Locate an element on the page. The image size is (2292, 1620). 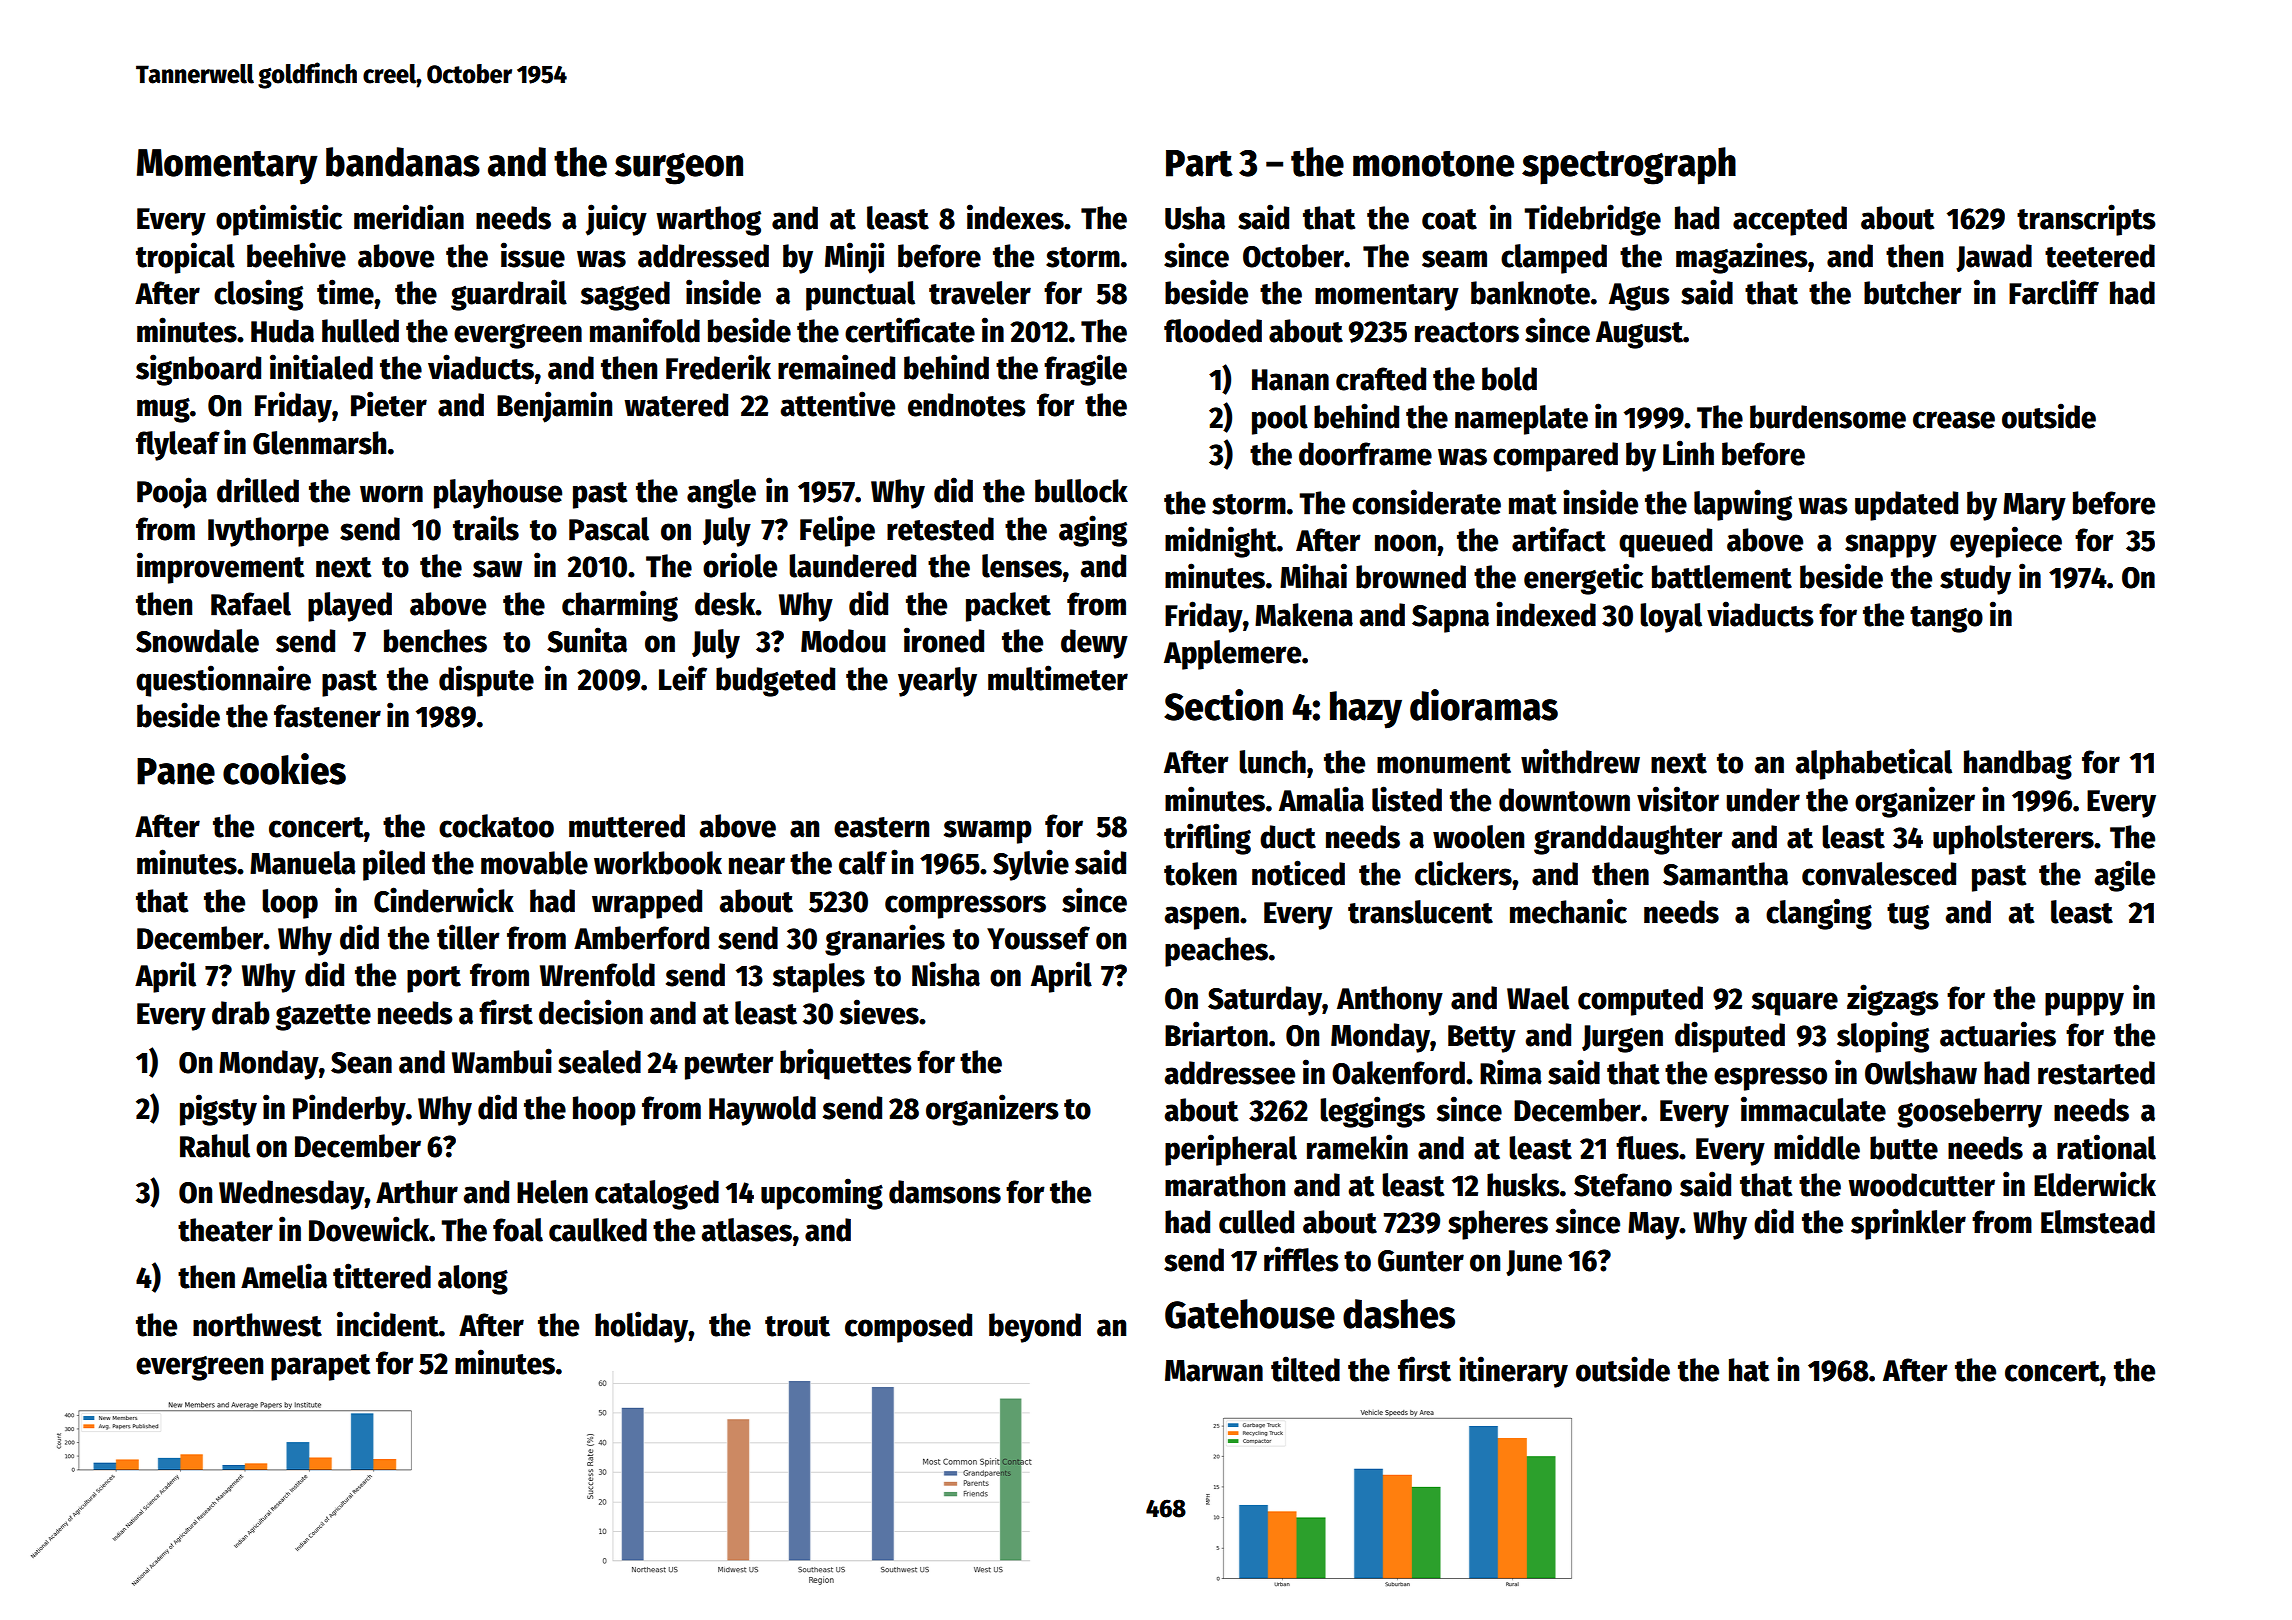
flooded is located at coordinates (1213, 331).
